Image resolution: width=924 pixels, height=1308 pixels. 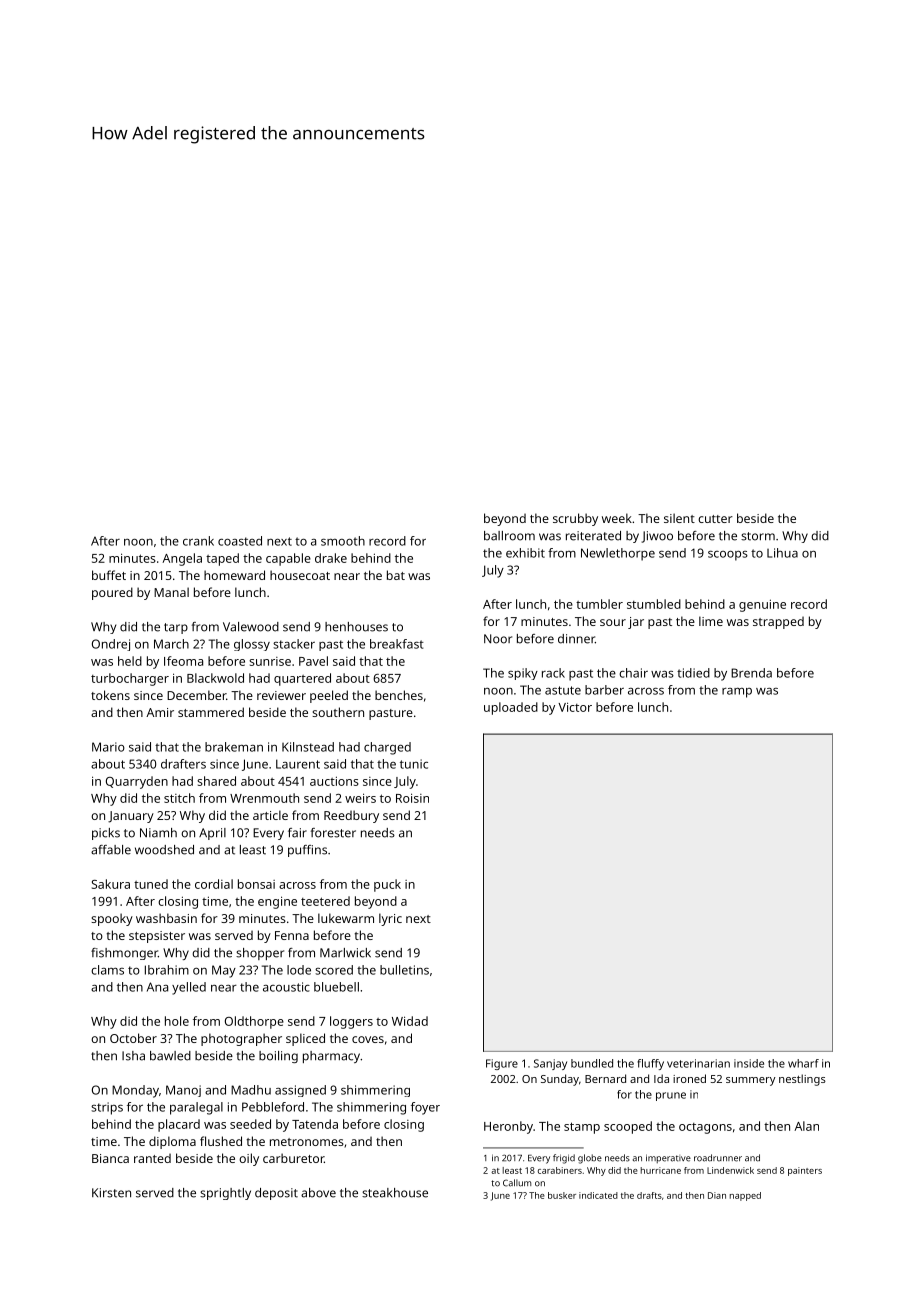 I want to click on sprightly, so click(x=225, y=1194).
